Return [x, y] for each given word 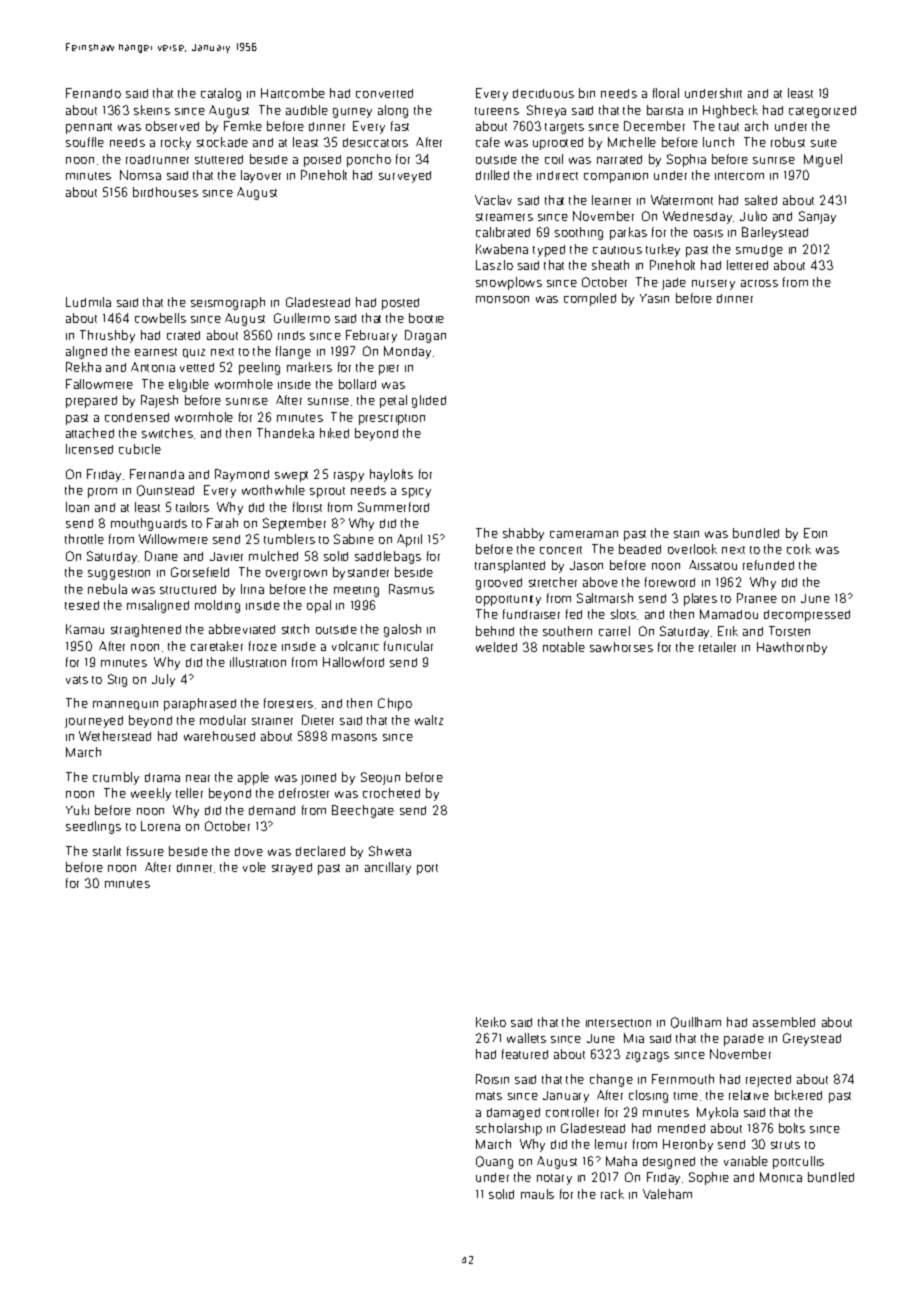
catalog [221, 94]
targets [564, 128]
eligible [189, 385]
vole [254, 867]
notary [554, 1179]
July [163, 680]
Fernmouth [683, 1079]
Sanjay [817, 217]
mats [489, 1096]
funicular [408, 646]
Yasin [654, 298]
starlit [107, 851]
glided [429, 401]
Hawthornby [792, 648]
